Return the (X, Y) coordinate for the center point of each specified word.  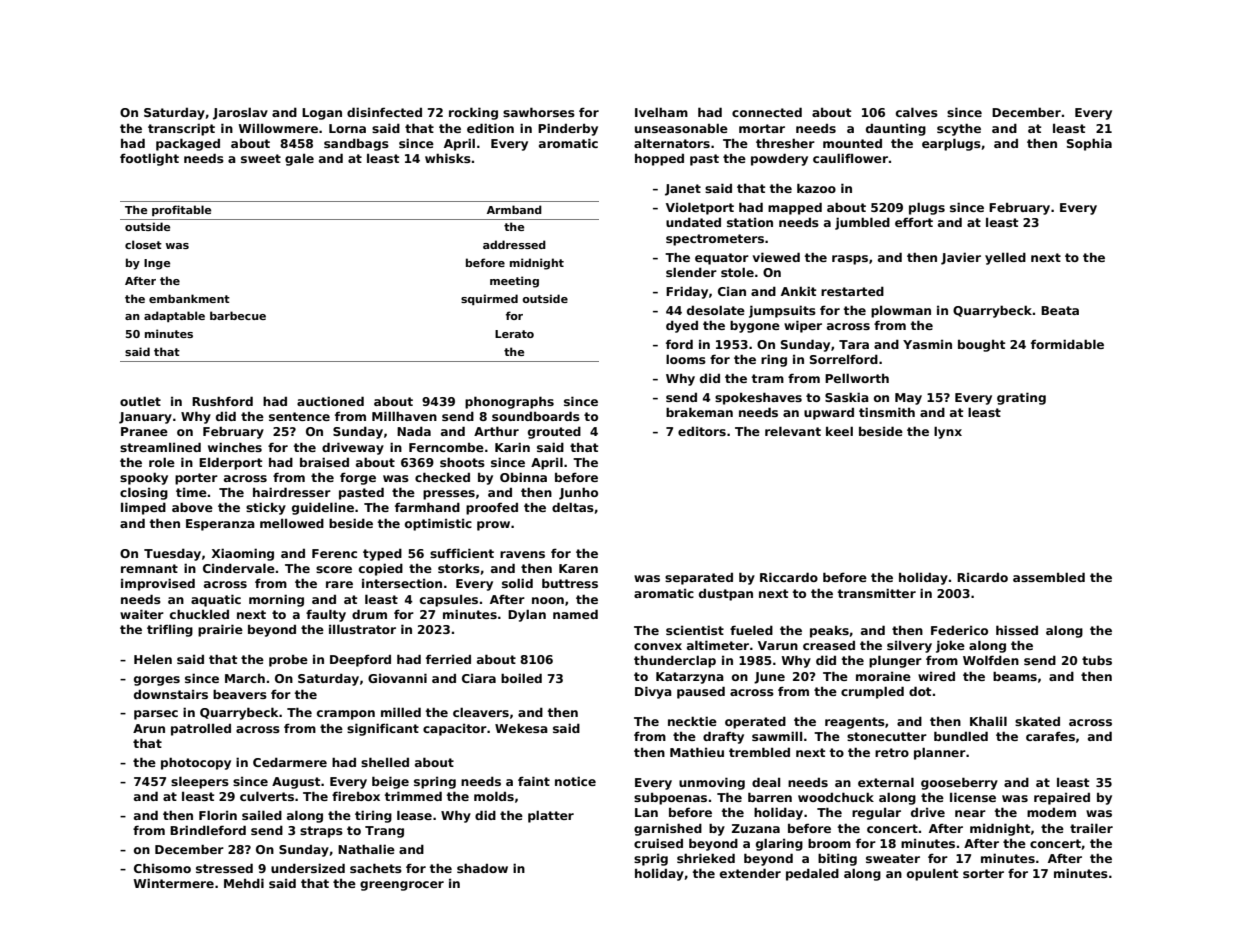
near (970, 813)
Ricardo (982, 577)
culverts (267, 796)
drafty (723, 737)
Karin (512, 447)
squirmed (489, 299)
